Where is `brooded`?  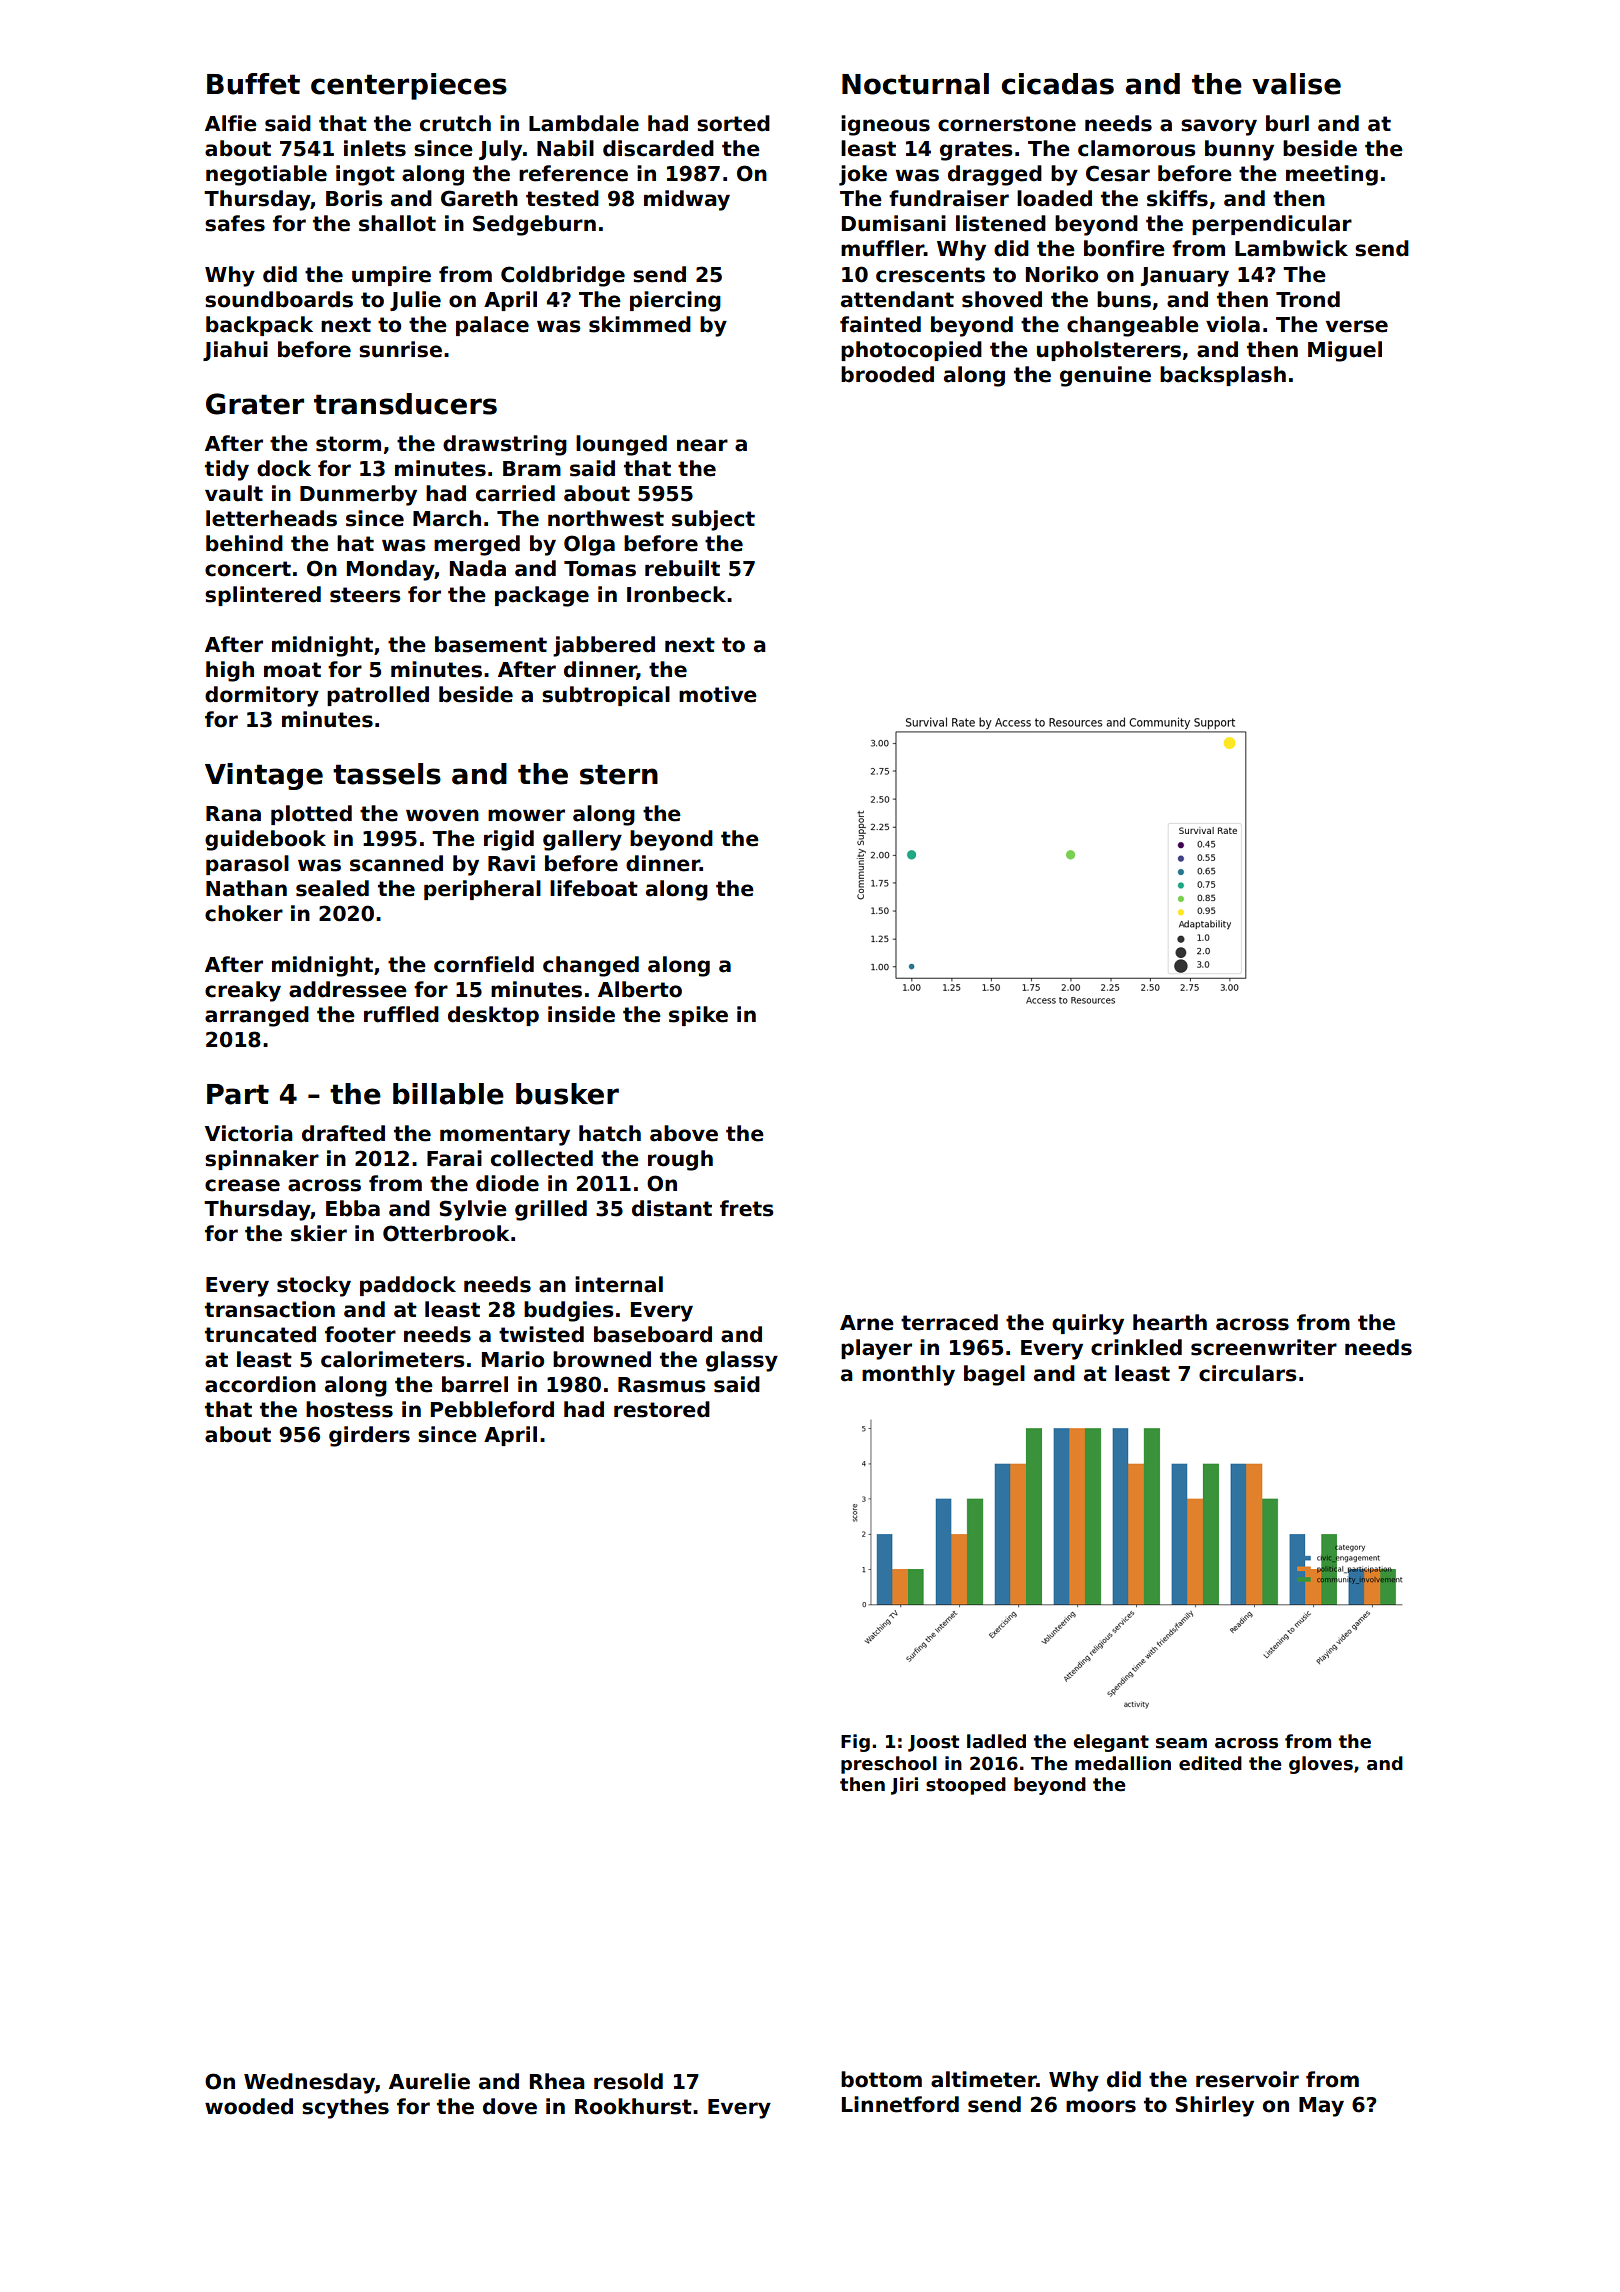
brooded is located at coordinates (887, 374).
